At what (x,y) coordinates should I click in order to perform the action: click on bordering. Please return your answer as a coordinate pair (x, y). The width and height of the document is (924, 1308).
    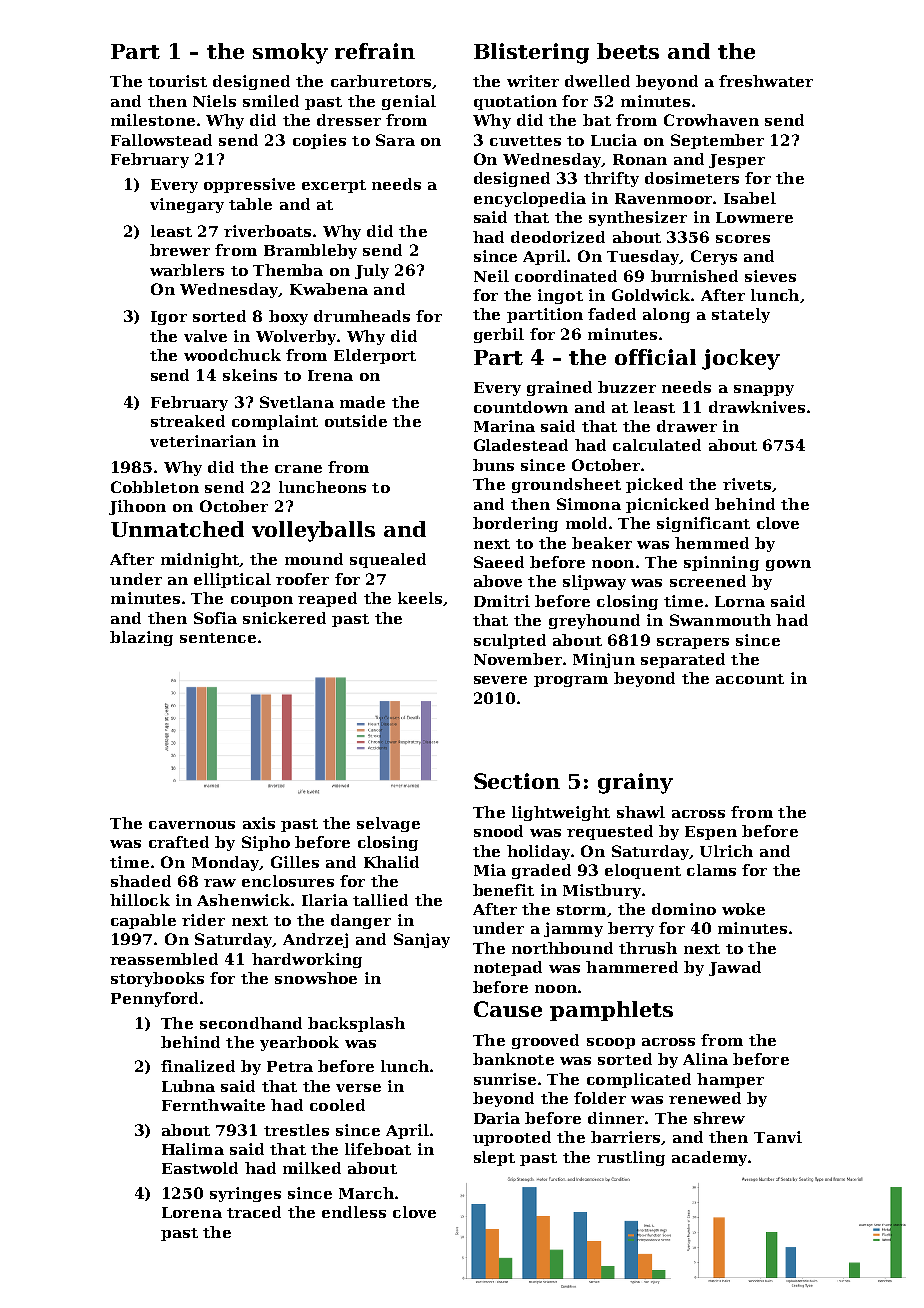
    Looking at the image, I should click on (515, 524).
